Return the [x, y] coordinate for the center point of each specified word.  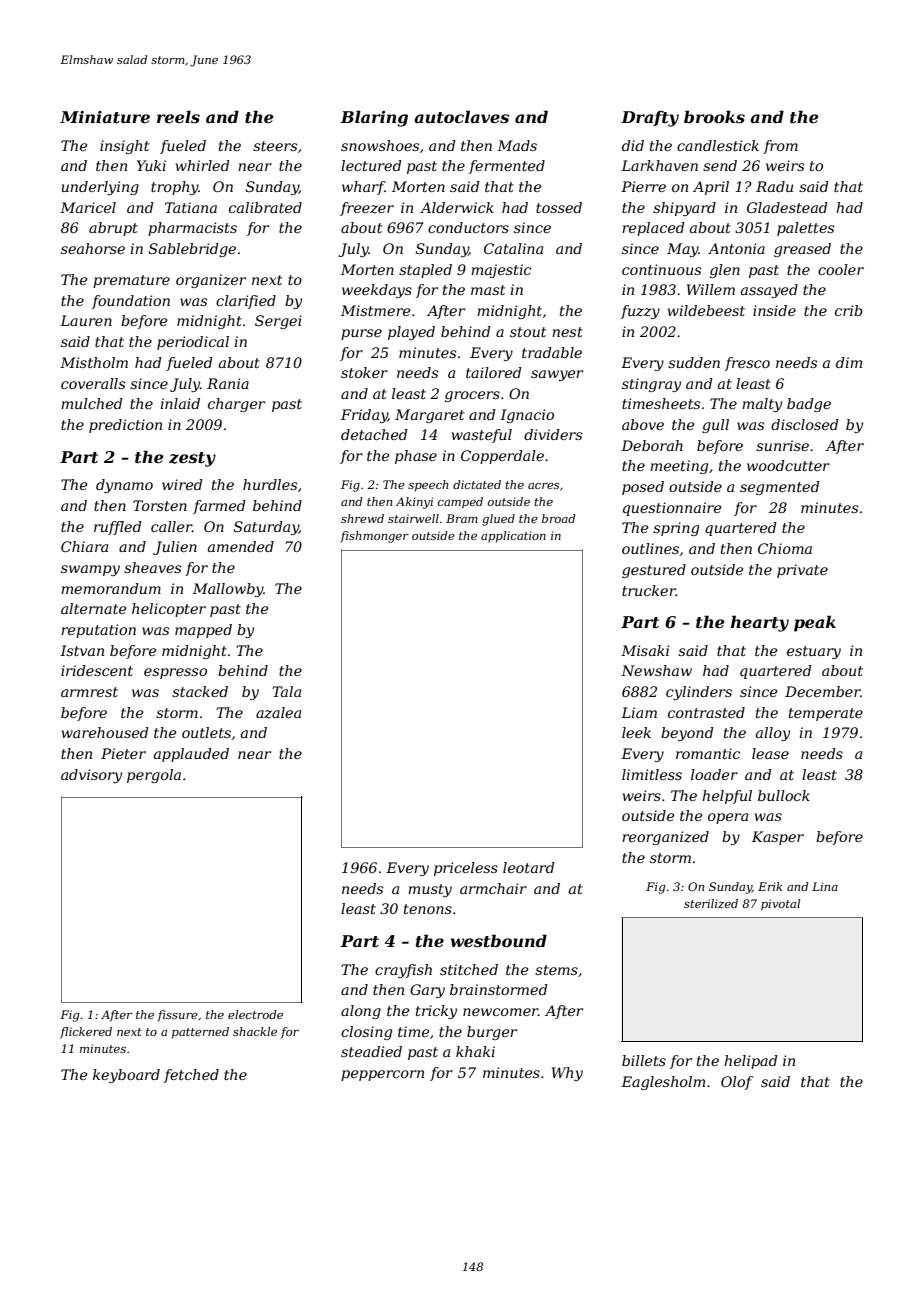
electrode [255, 1014]
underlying [100, 188]
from [780, 147]
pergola [154, 776]
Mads [517, 145]
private [802, 571]
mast [488, 290]
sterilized [711, 903]
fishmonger [374, 537]
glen [725, 271]
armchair [493, 888]
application [513, 537]
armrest [89, 692]
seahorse [93, 248]
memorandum [111, 588]
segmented [780, 488]
